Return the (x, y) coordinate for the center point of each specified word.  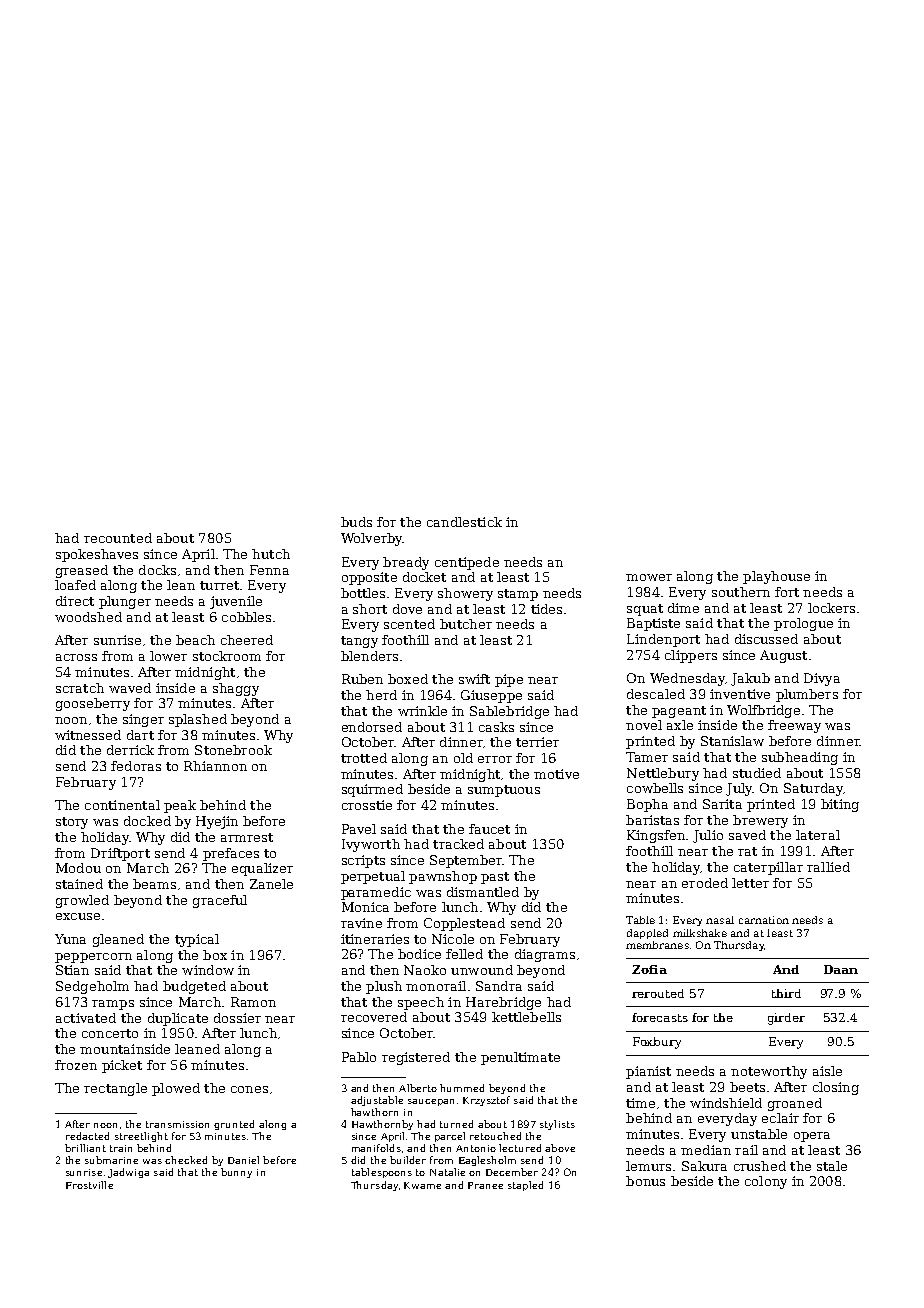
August (783, 656)
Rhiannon (215, 766)
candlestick (464, 522)
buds (356, 522)
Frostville (89, 1185)
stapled (525, 1186)
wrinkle (422, 711)
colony (766, 1182)
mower (649, 577)
